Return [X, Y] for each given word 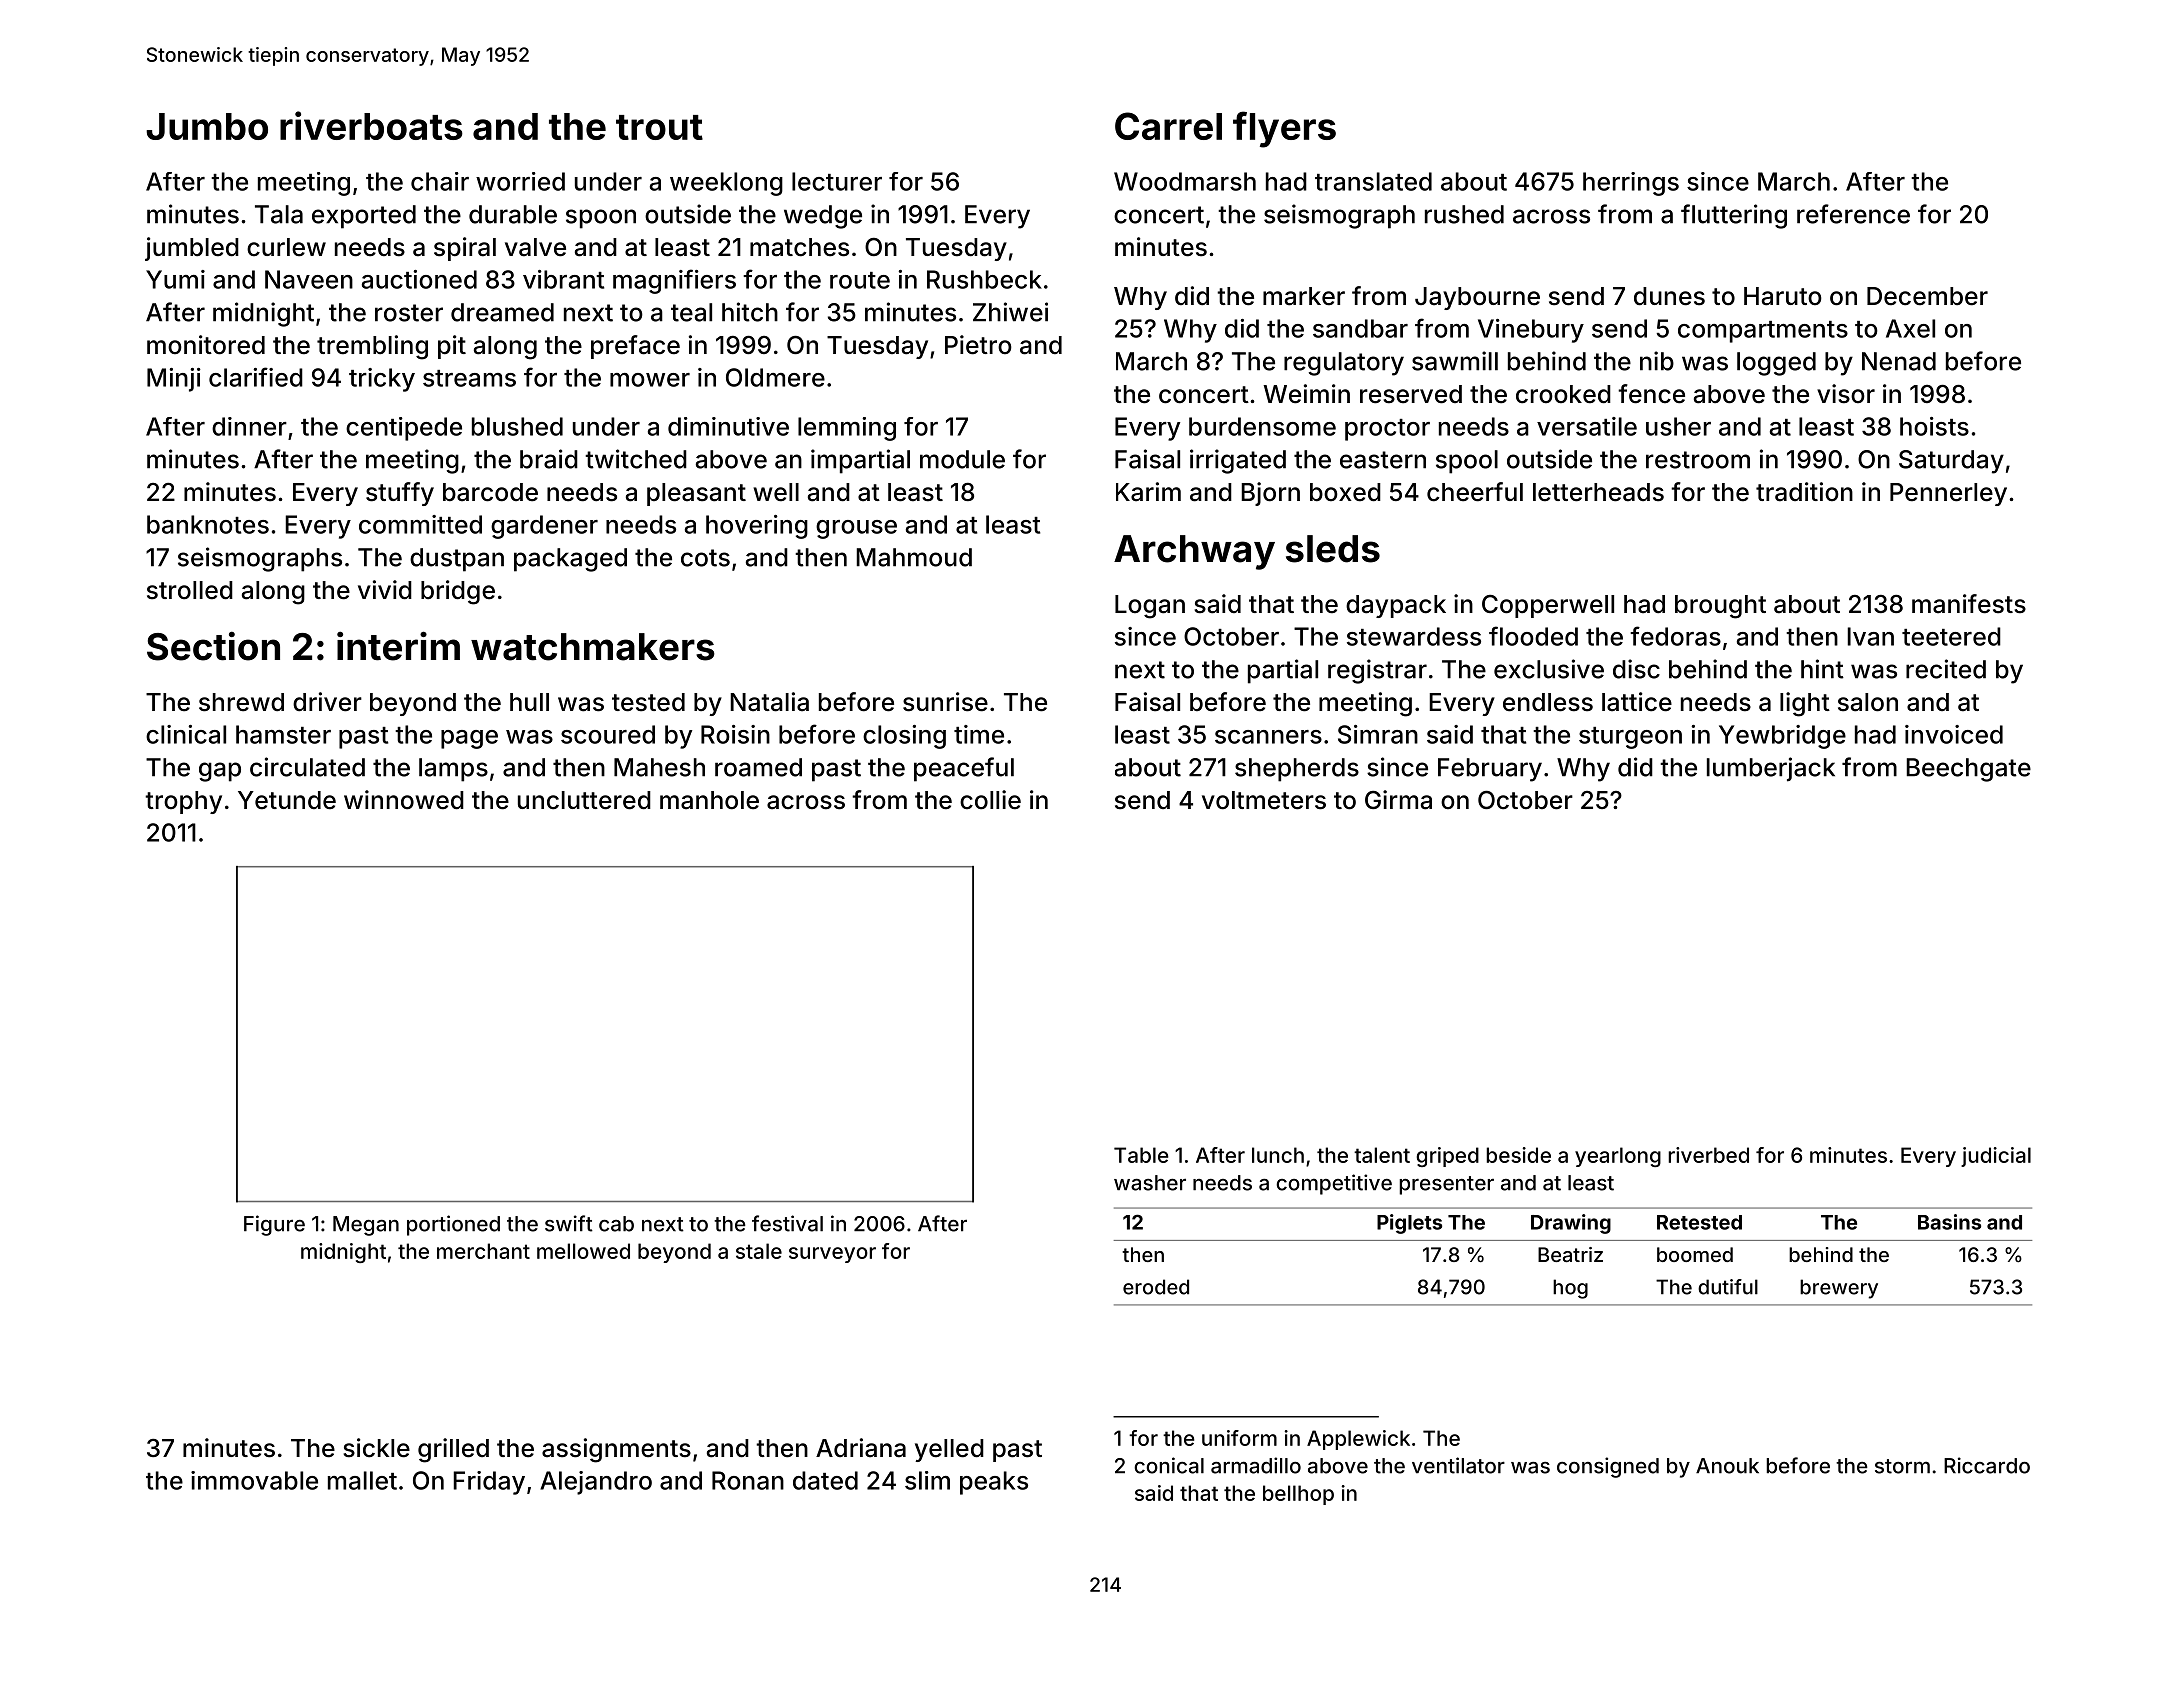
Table [1141, 1155]
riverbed [1708, 1155]
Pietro [978, 345]
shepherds [1297, 770]
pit [452, 347]
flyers [1284, 129]
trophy [183, 802]
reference [1853, 214]
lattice [1637, 702]
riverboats [371, 125]
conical [1169, 1465]
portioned [453, 1225]
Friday [489, 1483]
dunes [1669, 296]
